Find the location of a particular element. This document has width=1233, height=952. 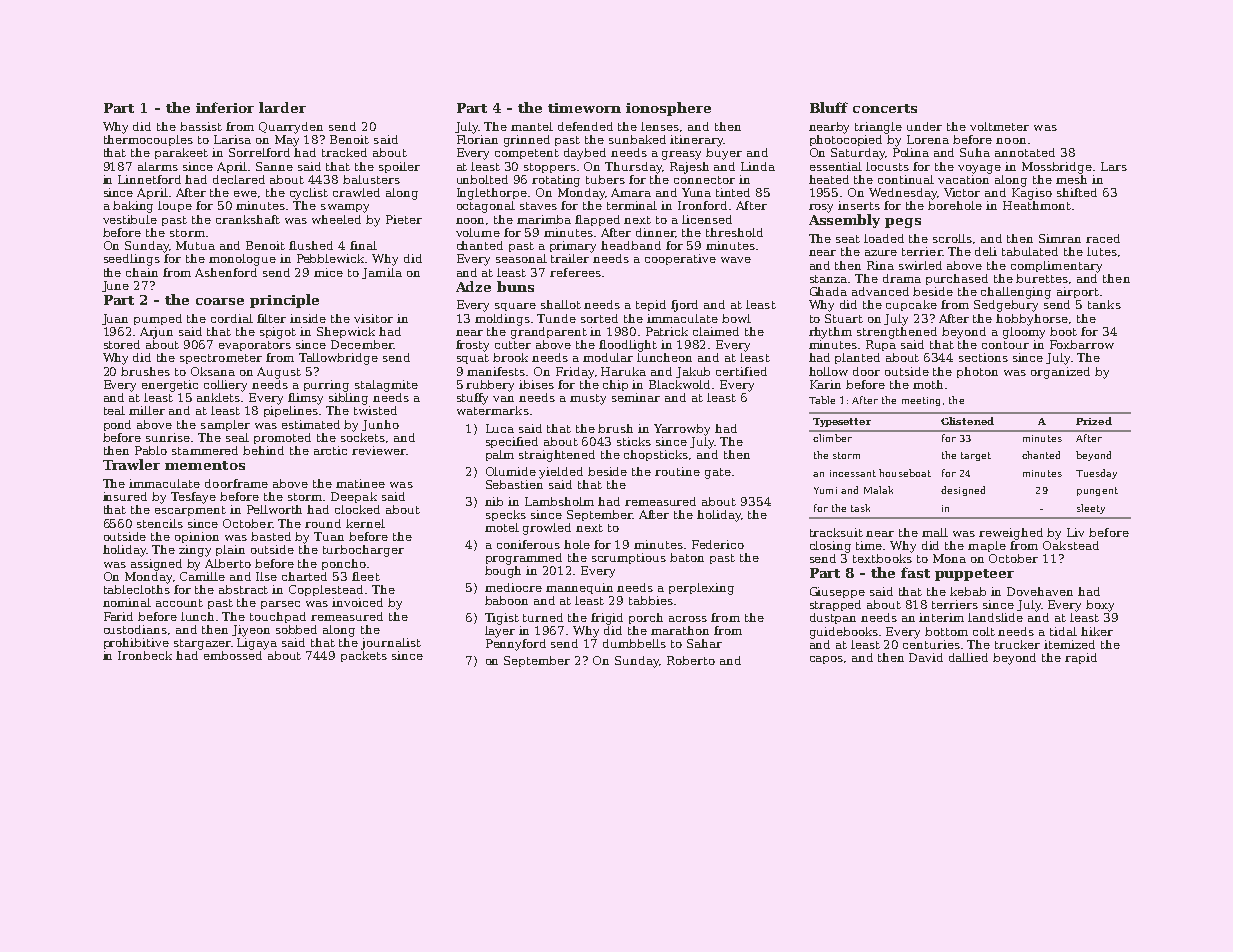

custodians is located at coordinates (135, 629).
